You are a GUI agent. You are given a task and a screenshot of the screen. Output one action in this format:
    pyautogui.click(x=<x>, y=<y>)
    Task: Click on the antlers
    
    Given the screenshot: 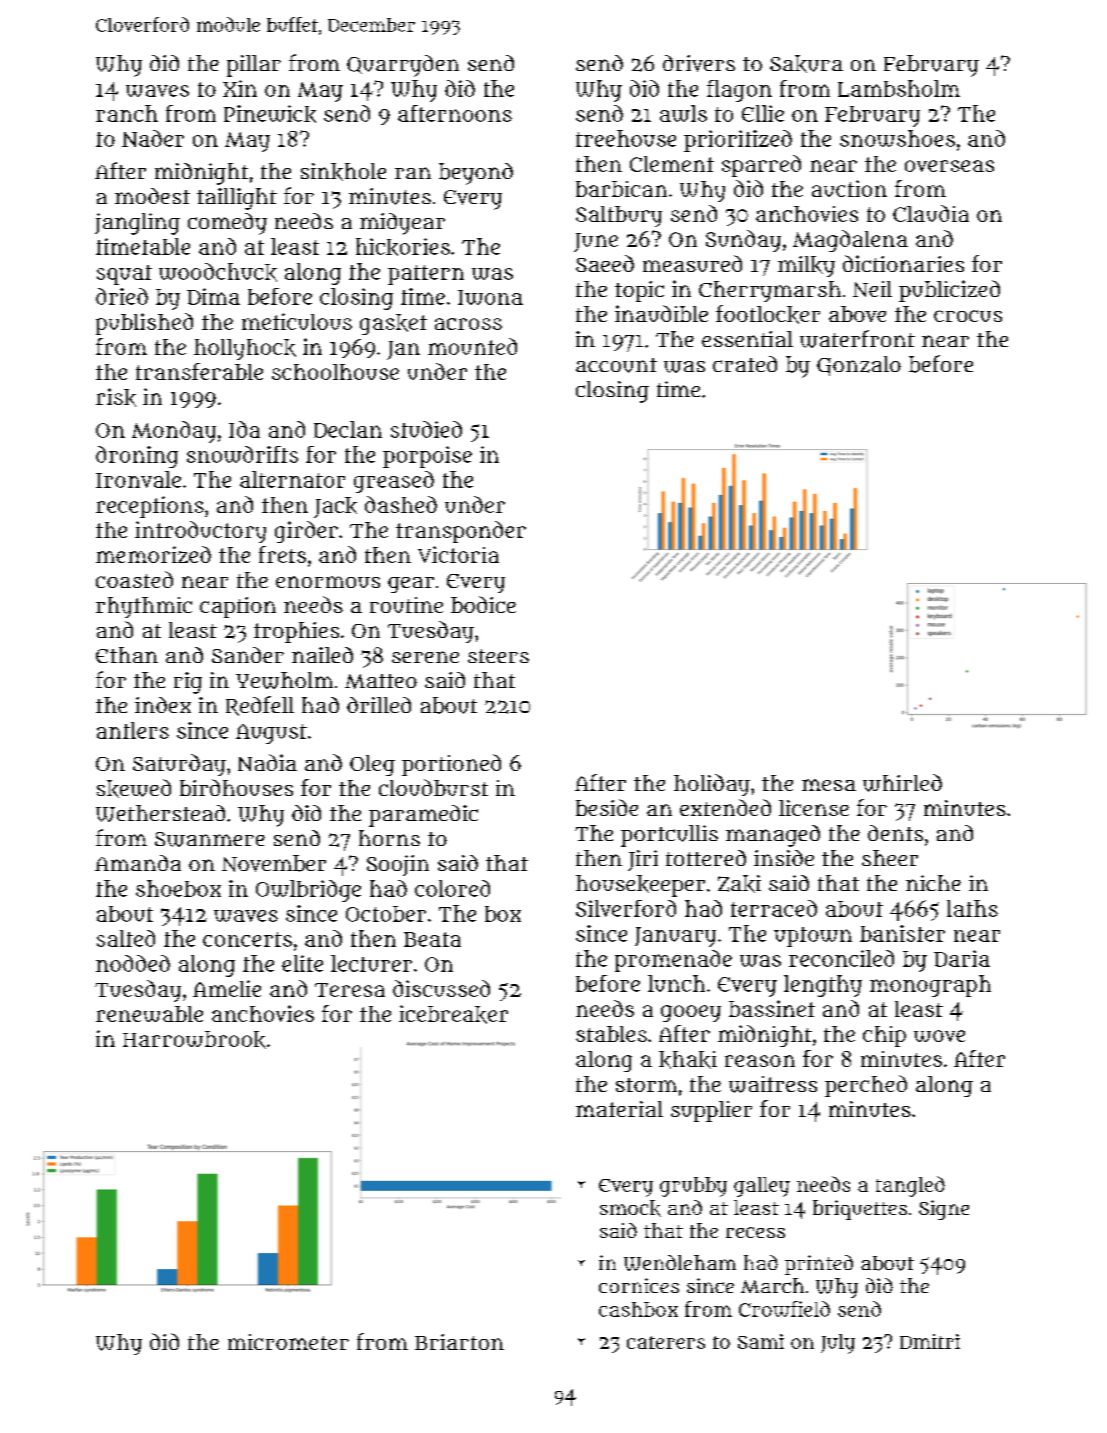 What is the action you would take?
    pyautogui.click(x=133, y=730)
